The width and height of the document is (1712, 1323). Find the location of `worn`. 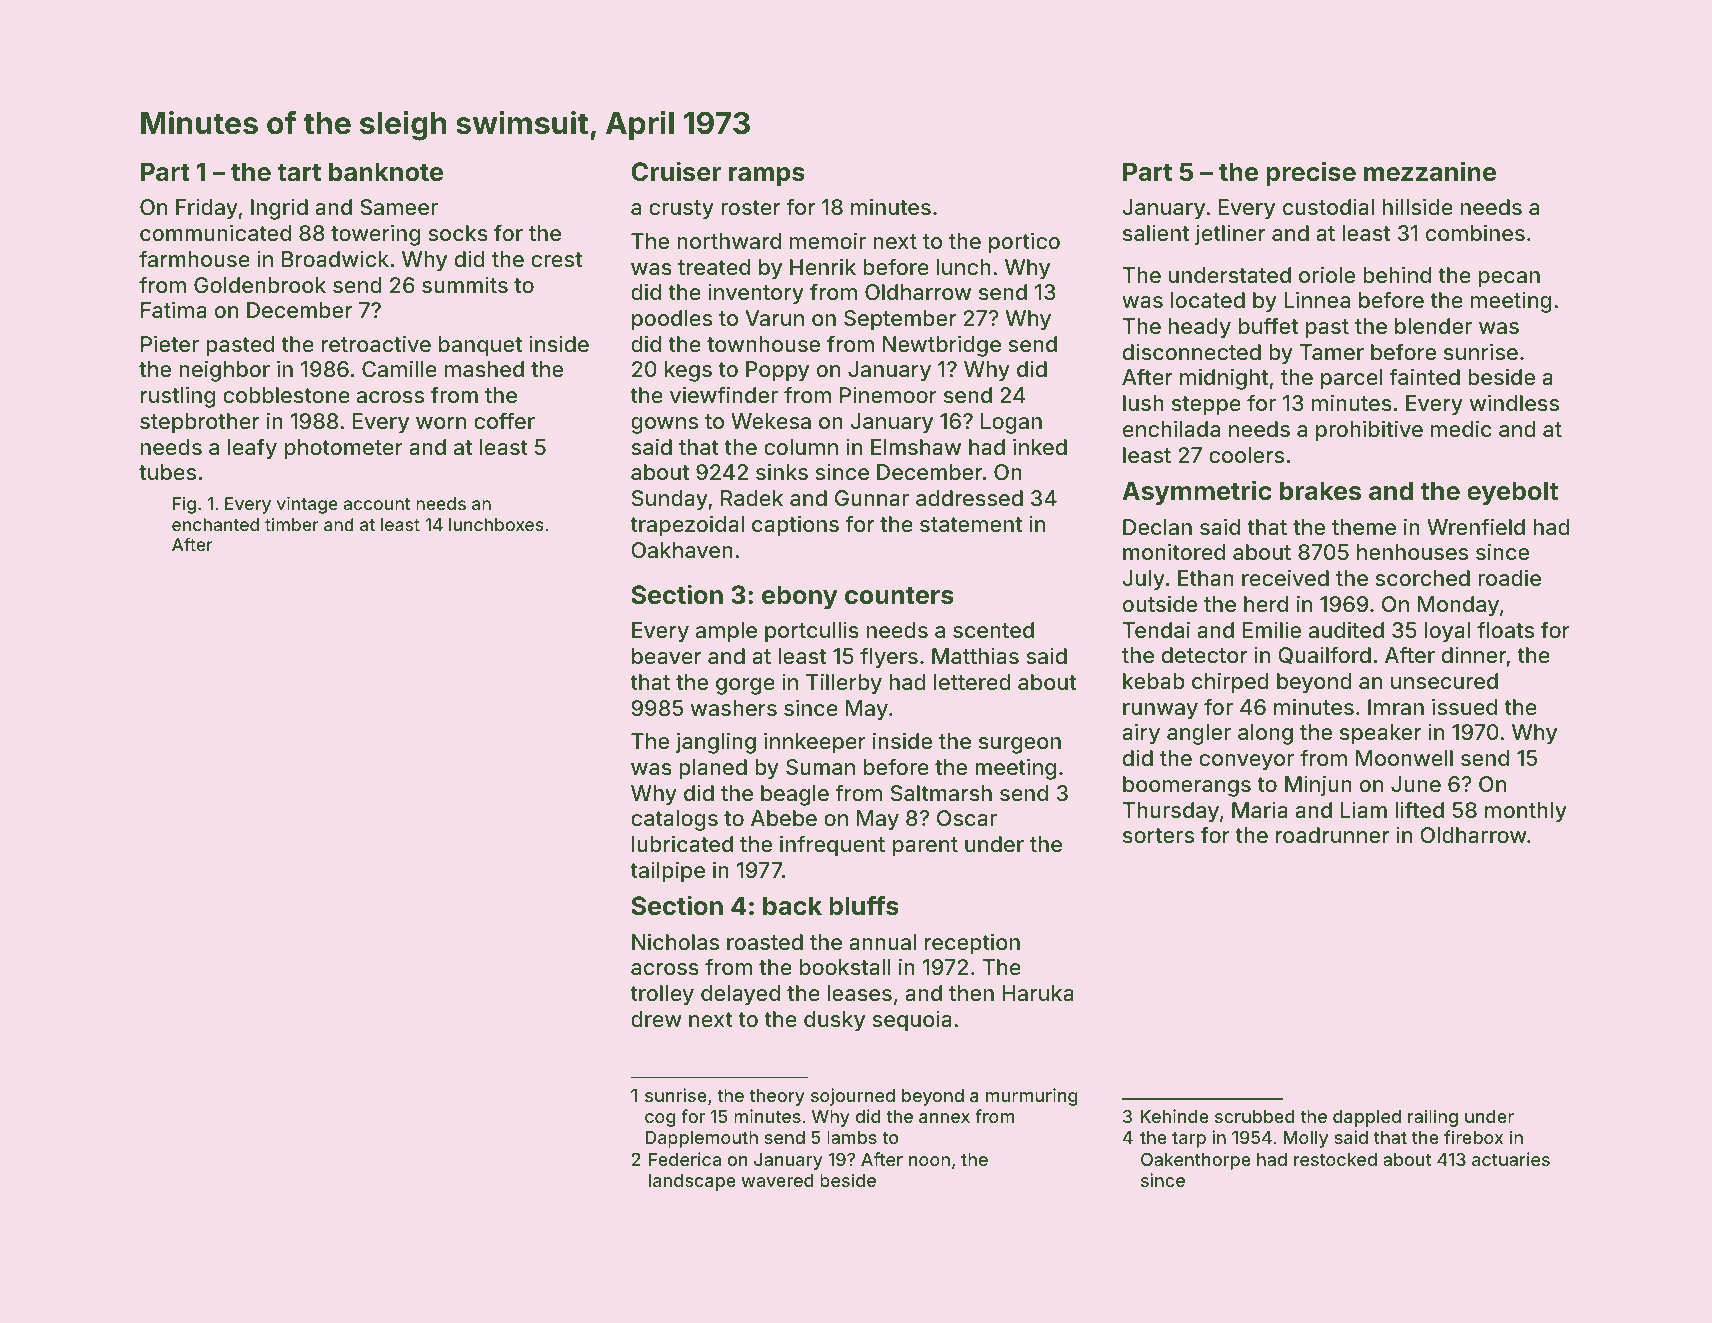

worn is located at coordinates (441, 423).
